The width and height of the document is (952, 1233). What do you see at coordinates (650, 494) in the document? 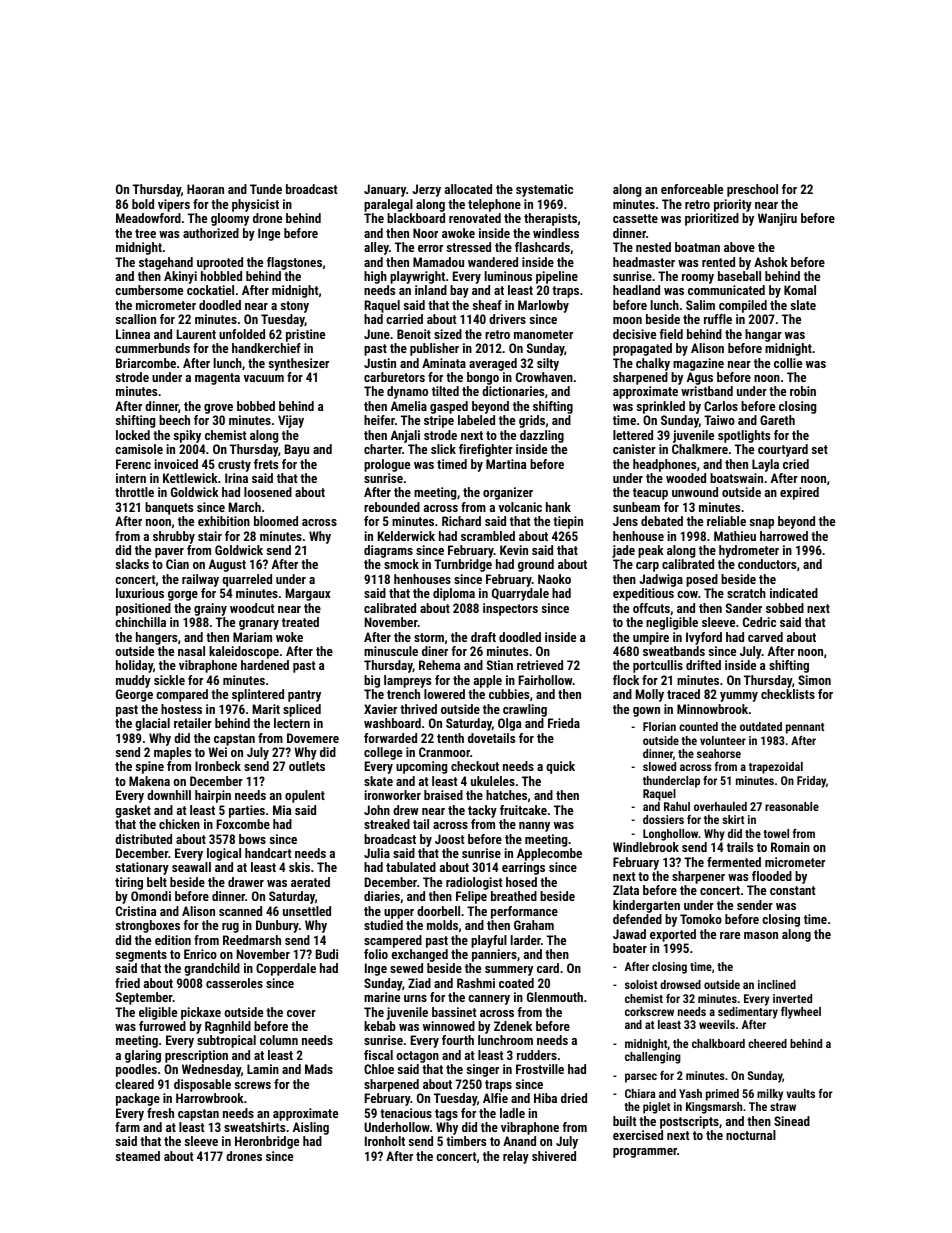
I see `teacup` at bounding box center [650, 494].
